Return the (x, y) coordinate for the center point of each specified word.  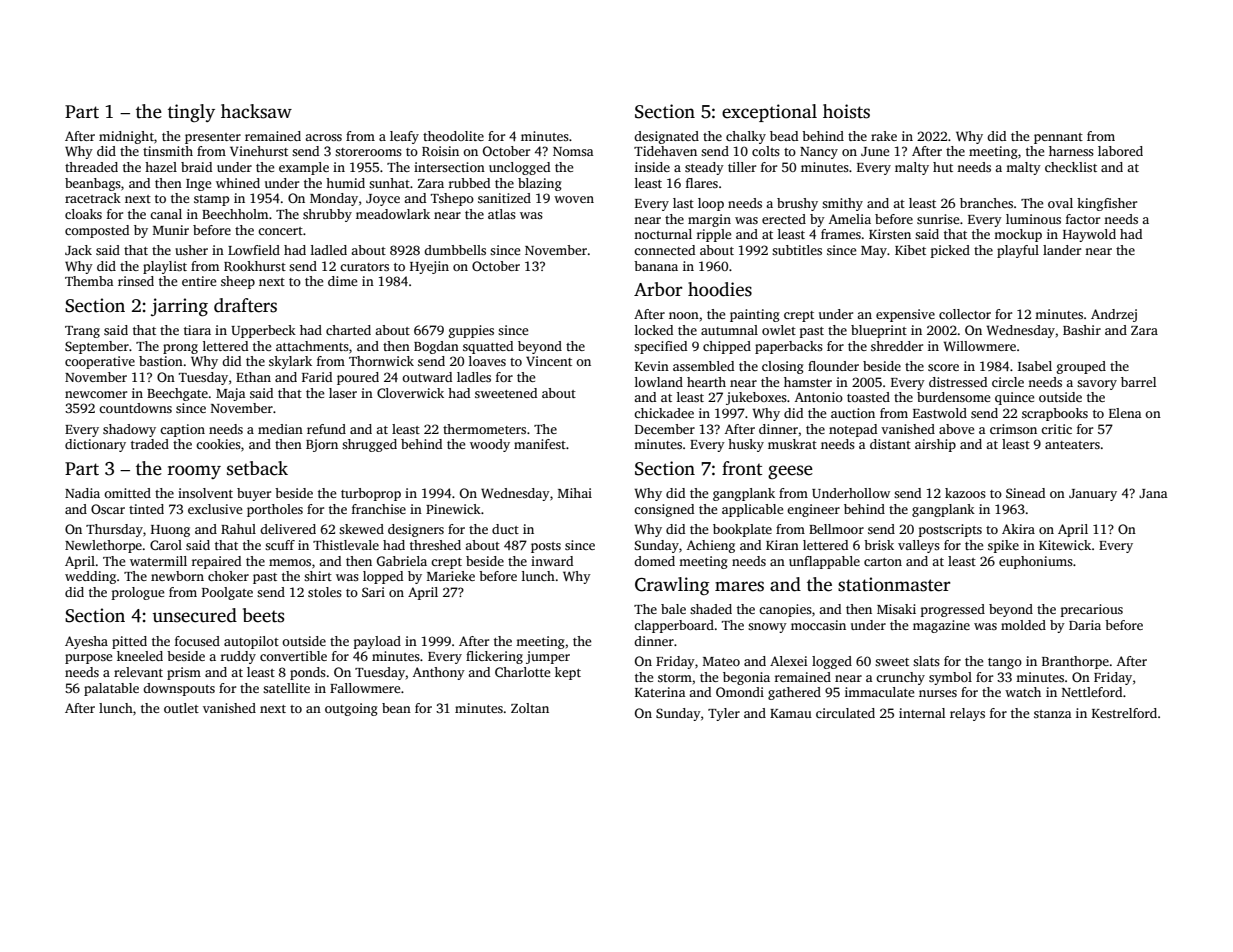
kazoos (965, 493)
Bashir (1082, 330)
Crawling (672, 586)
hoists (846, 111)
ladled (329, 250)
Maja (231, 394)
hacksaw (256, 111)
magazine (941, 626)
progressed (953, 610)
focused (197, 641)
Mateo (721, 661)
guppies (471, 331)
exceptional (769, 113)
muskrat (792, 444)
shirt (318, 576)
